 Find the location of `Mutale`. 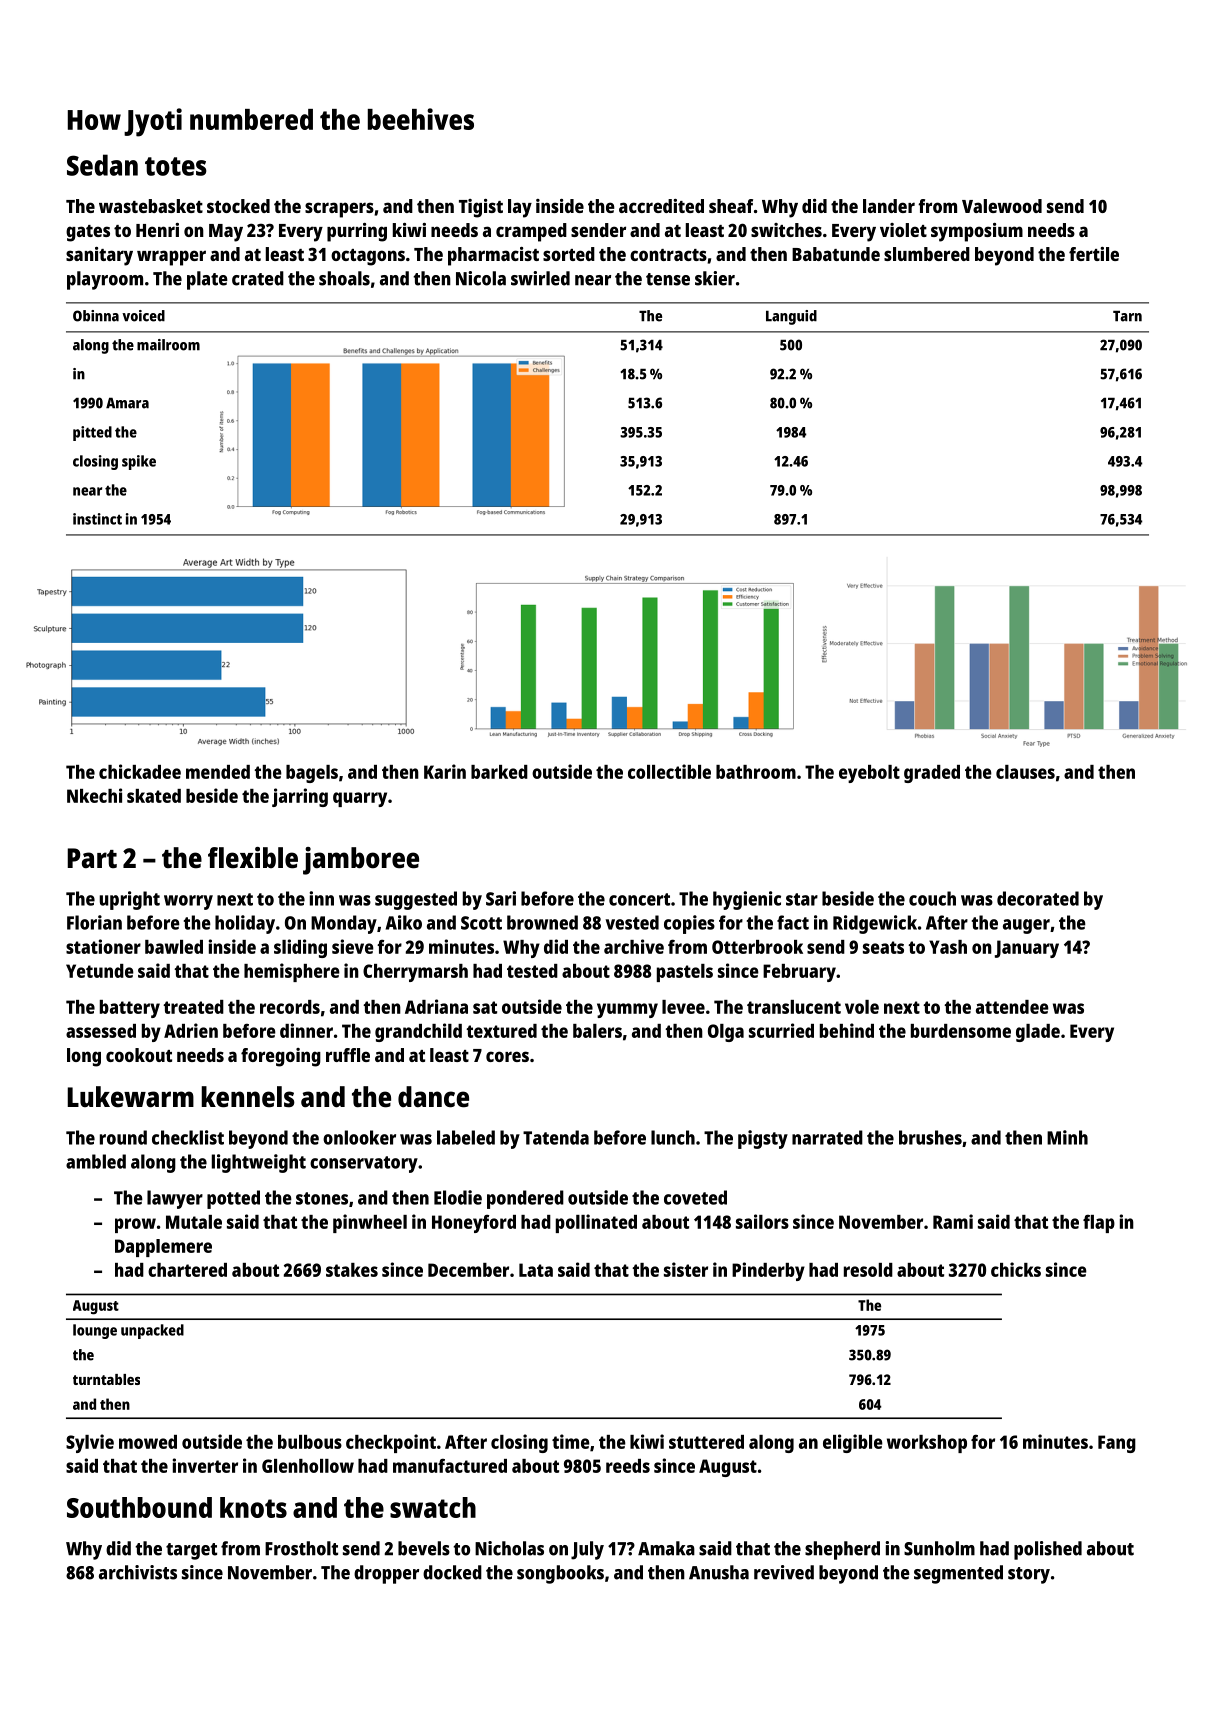

Mutale is located at coordinates (194, 1222).
